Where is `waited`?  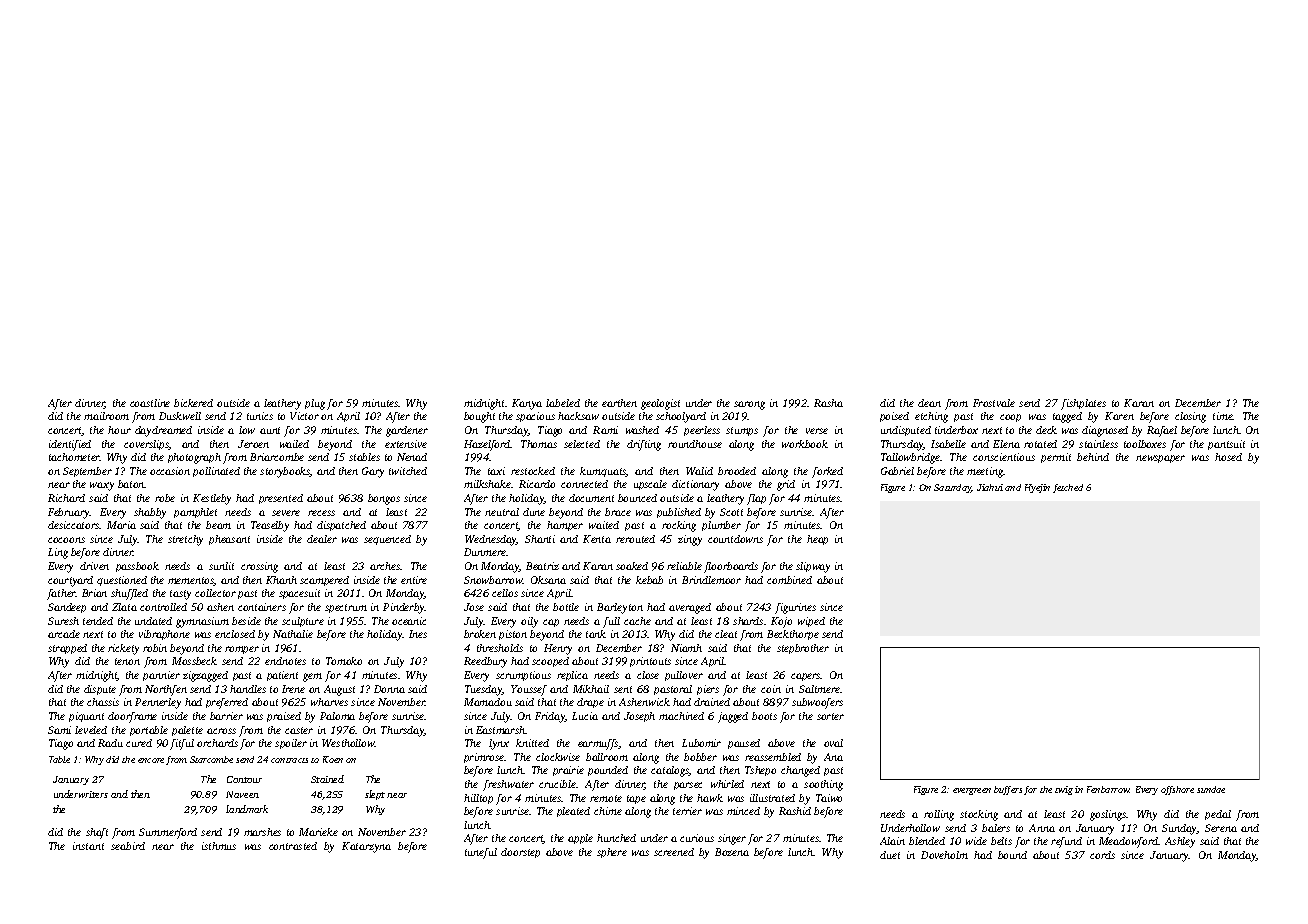 waited is located at coordinates (604, 525).
